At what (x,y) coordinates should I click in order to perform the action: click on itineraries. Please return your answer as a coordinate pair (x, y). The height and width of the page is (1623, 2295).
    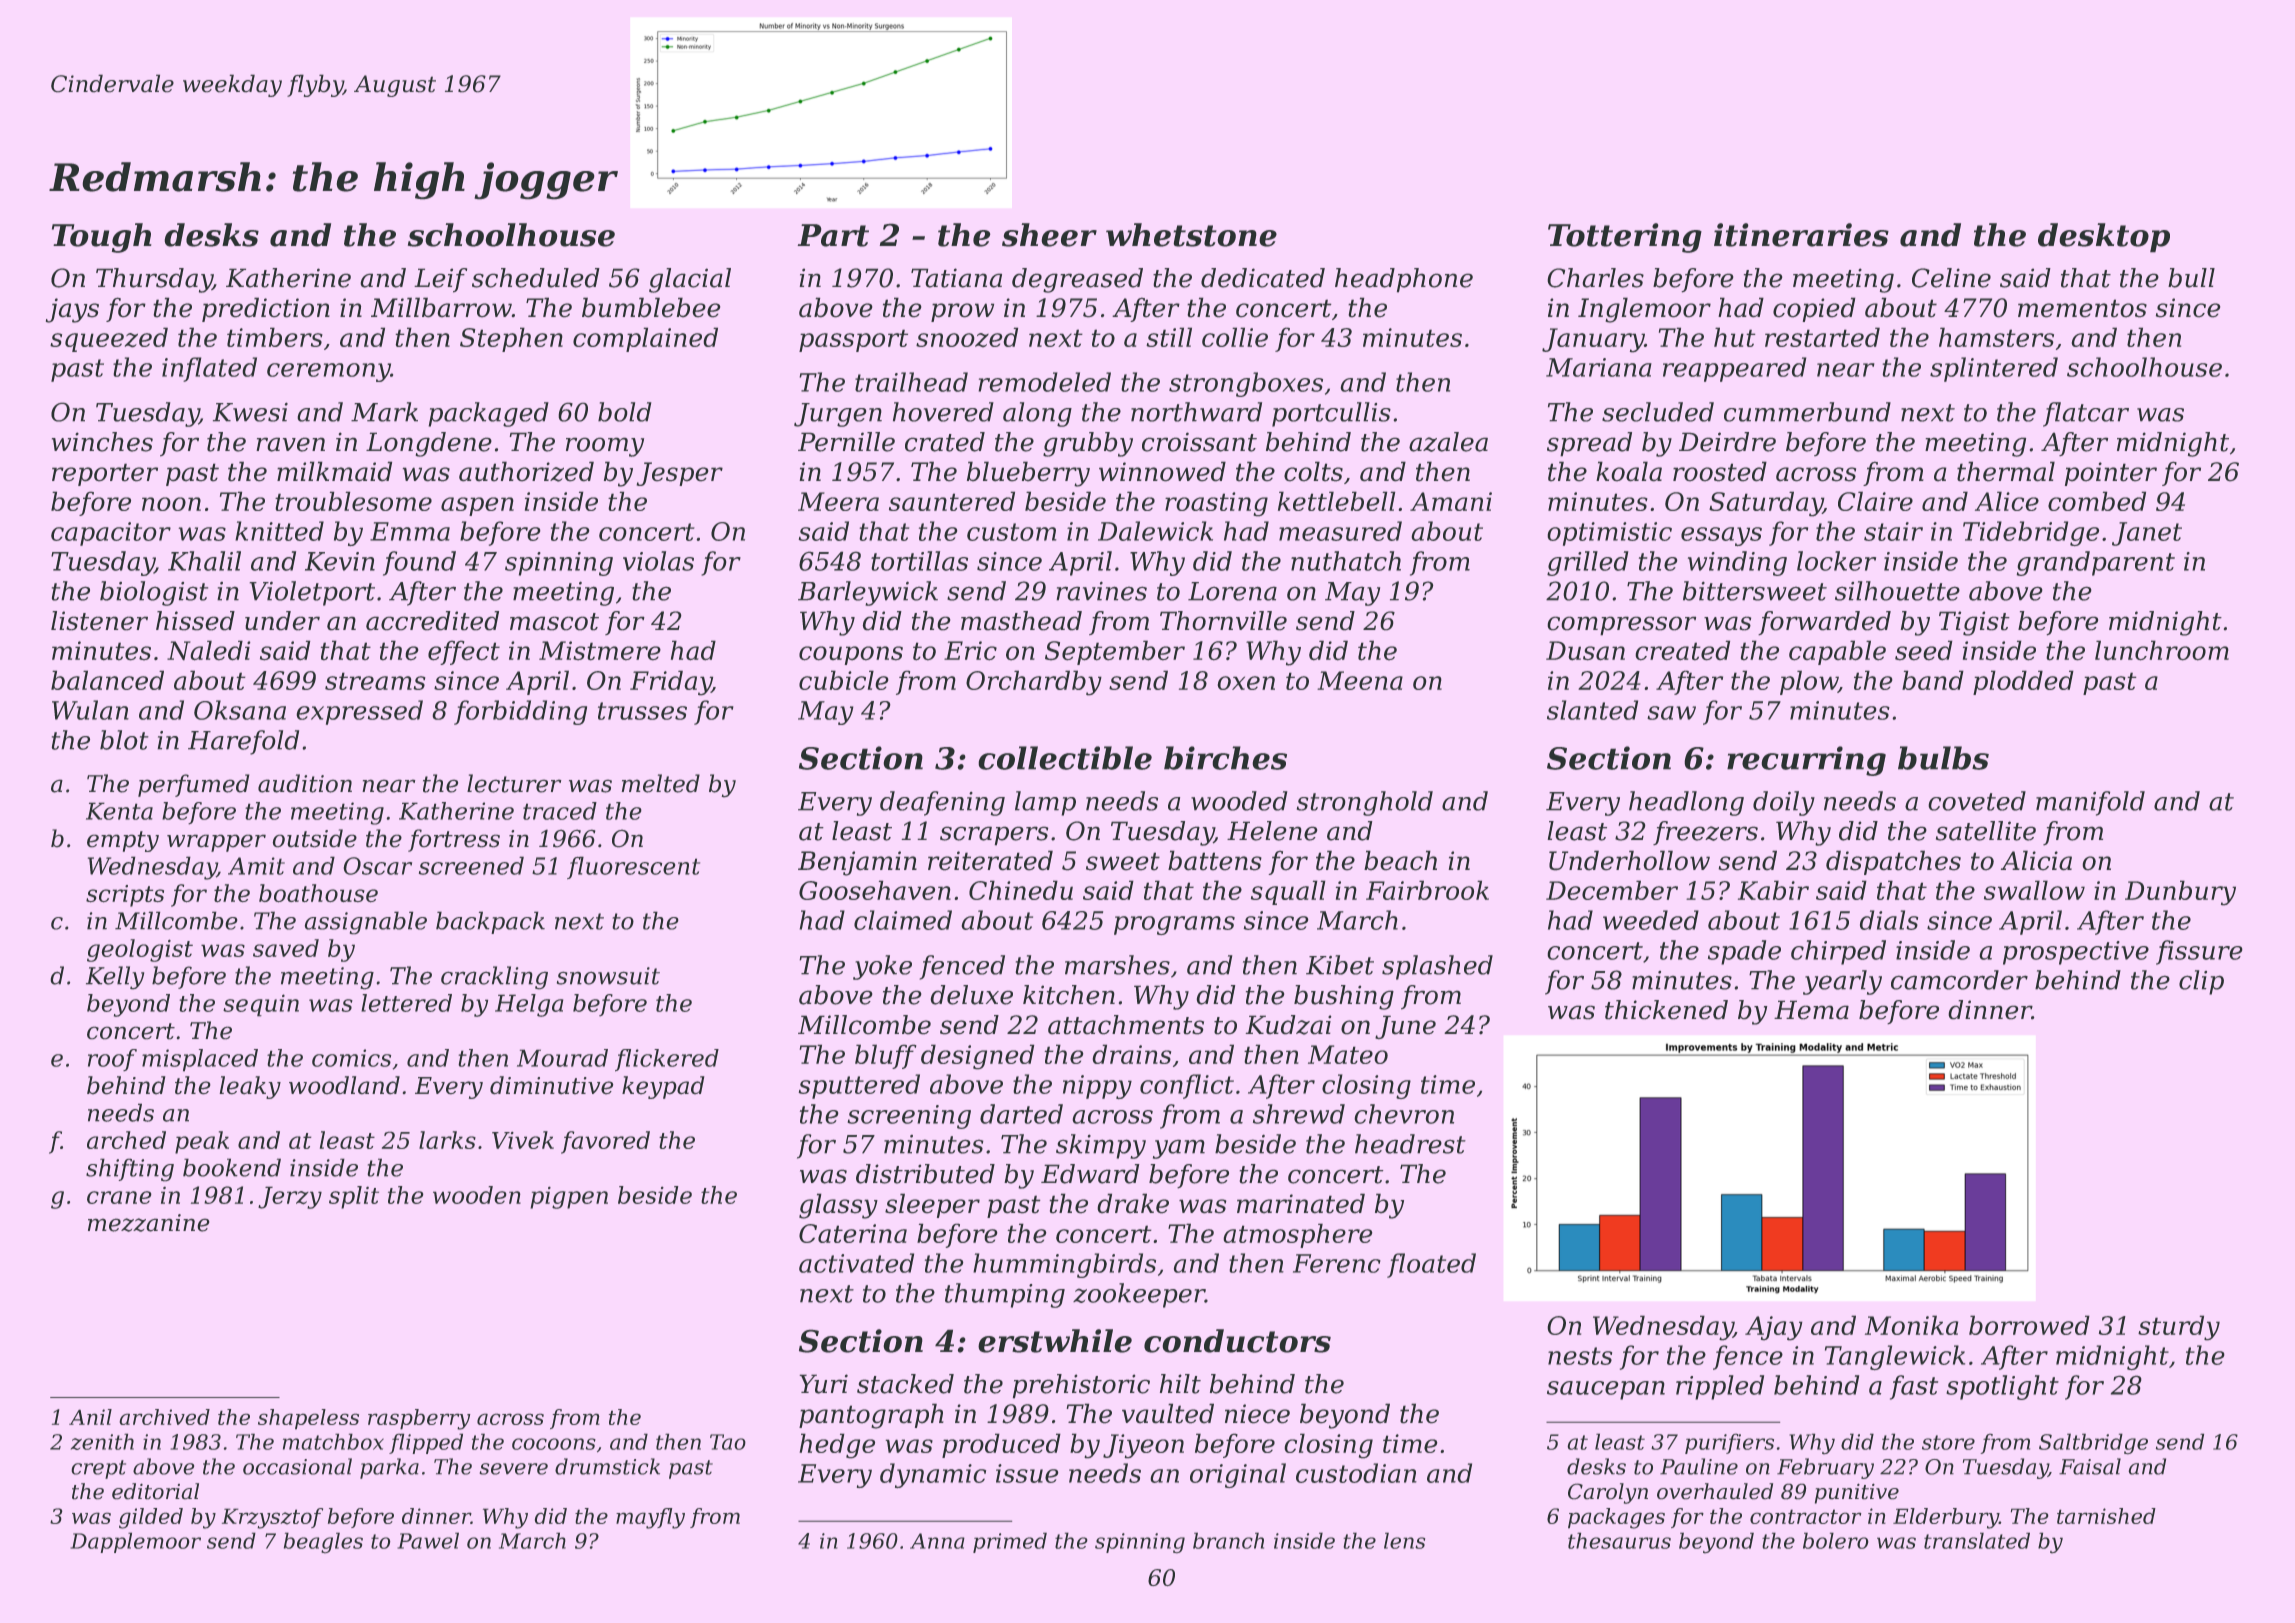
    Looking at the image, I should click on (1801, 235).
